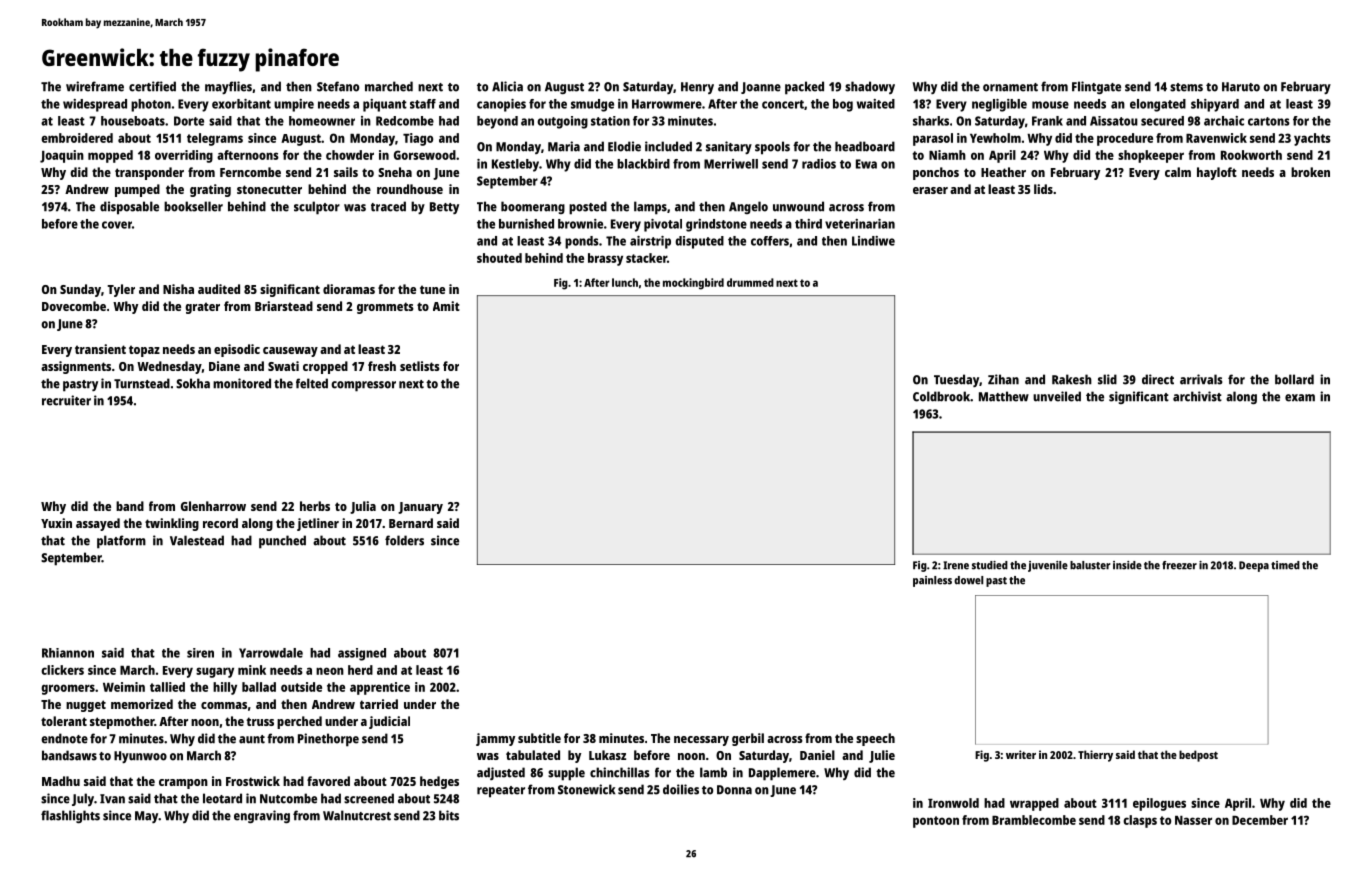  What do you see at coordinates (1198, 756) in the screenshot?
I see `bedpost` at bounding box center [1198, 756].
